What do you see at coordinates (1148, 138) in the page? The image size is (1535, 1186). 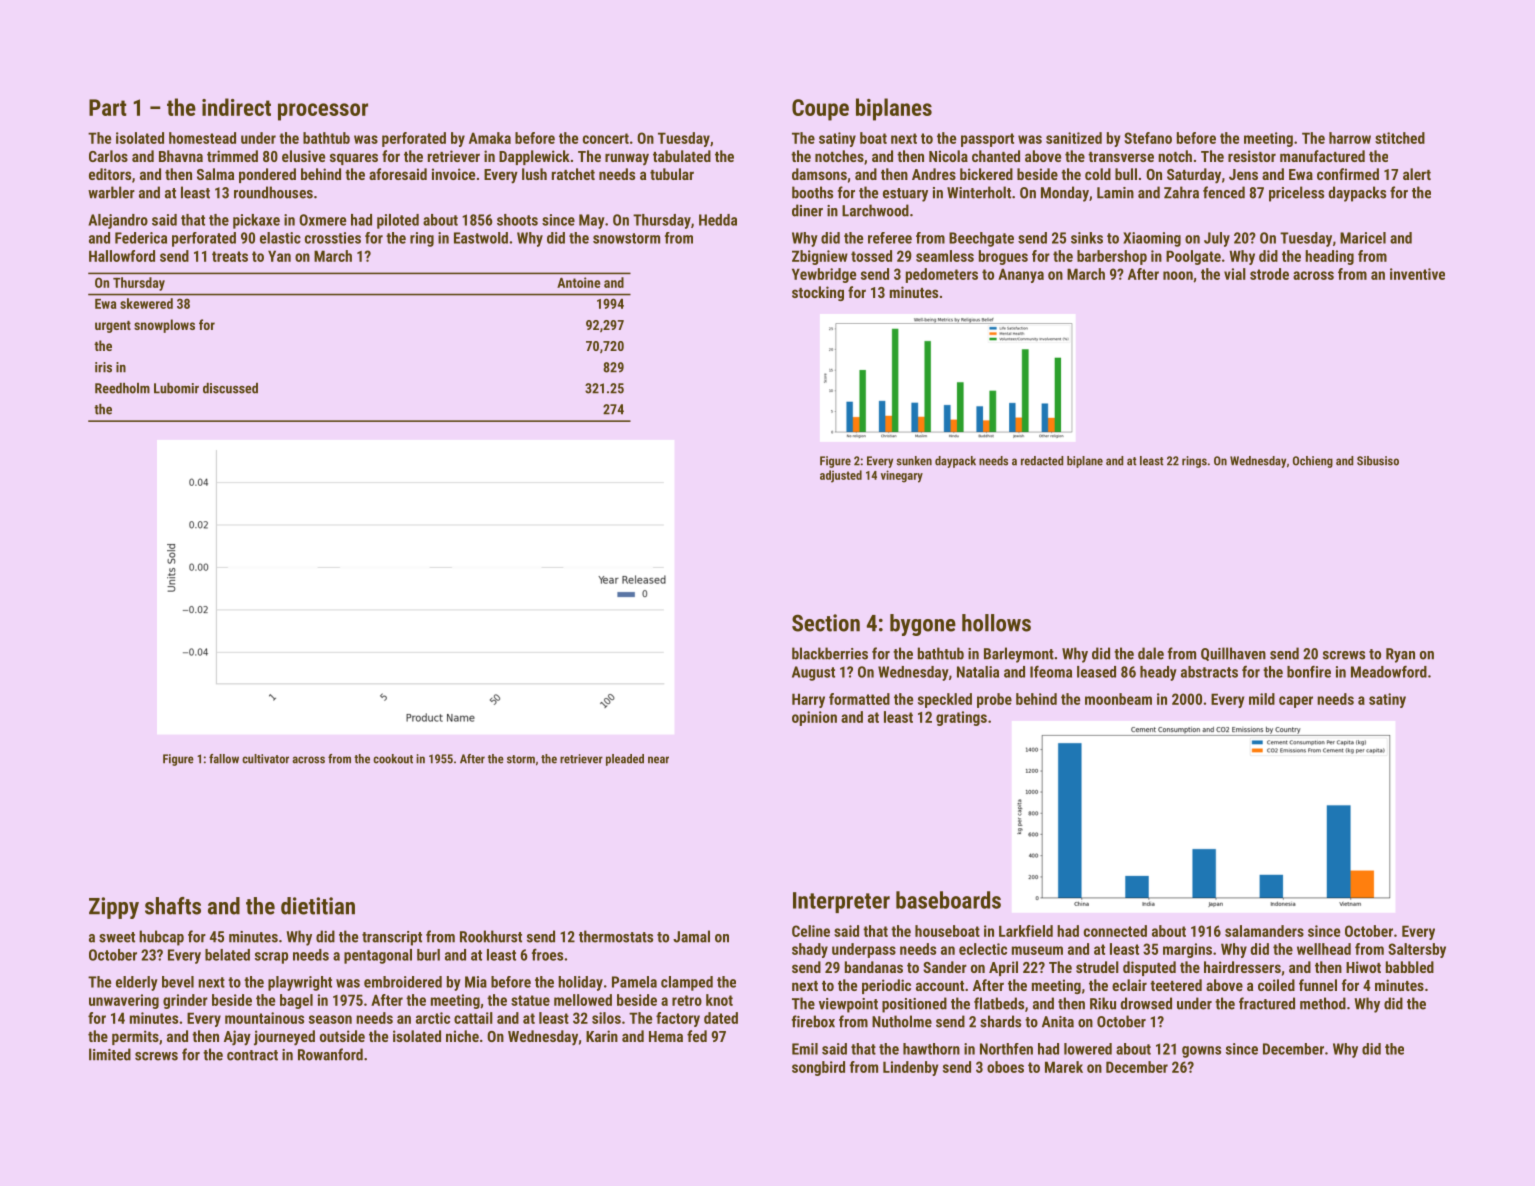 I see `Stefano` at bounding box center [1148, 138].
